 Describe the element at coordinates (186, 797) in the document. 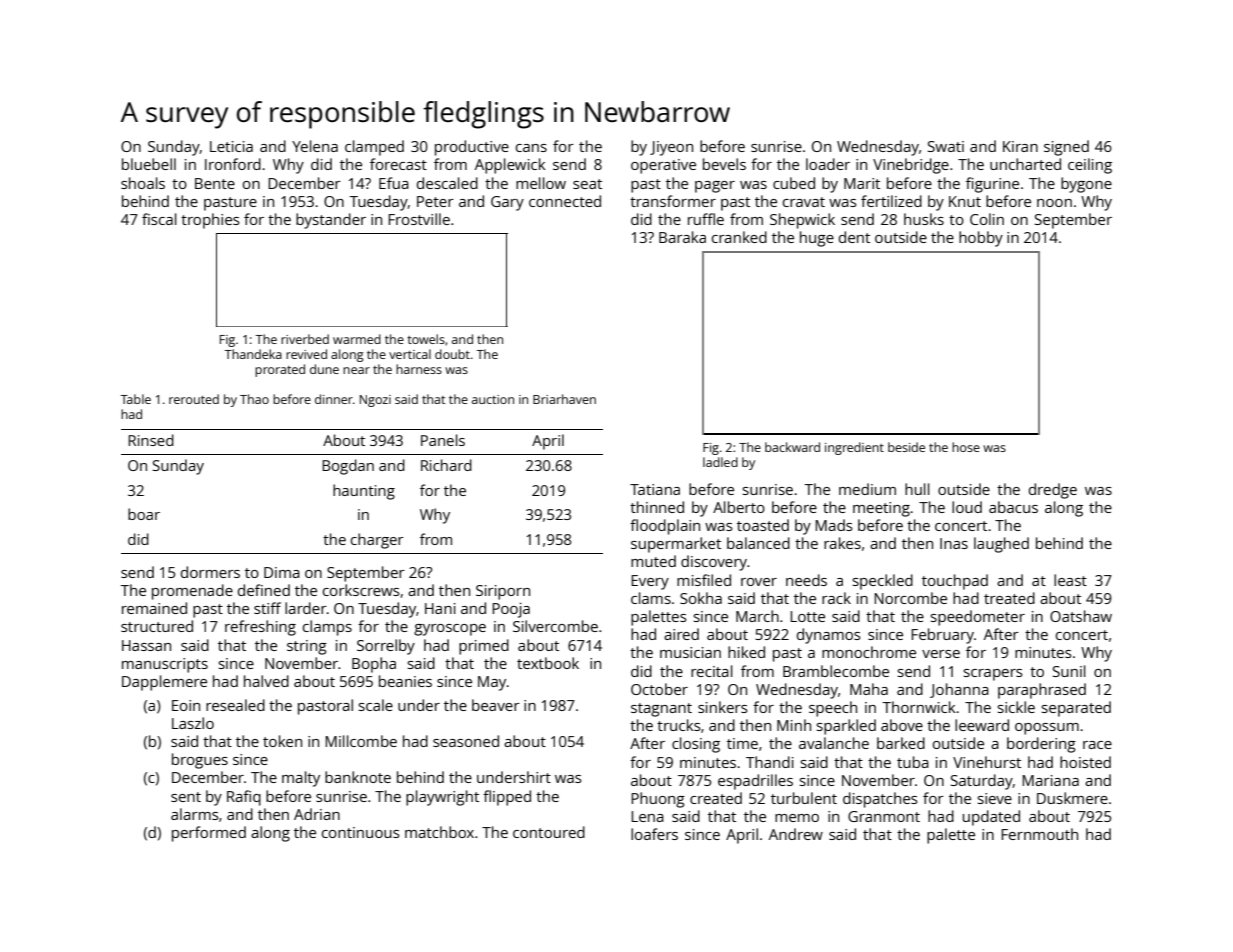

I see `sent` at that location.
